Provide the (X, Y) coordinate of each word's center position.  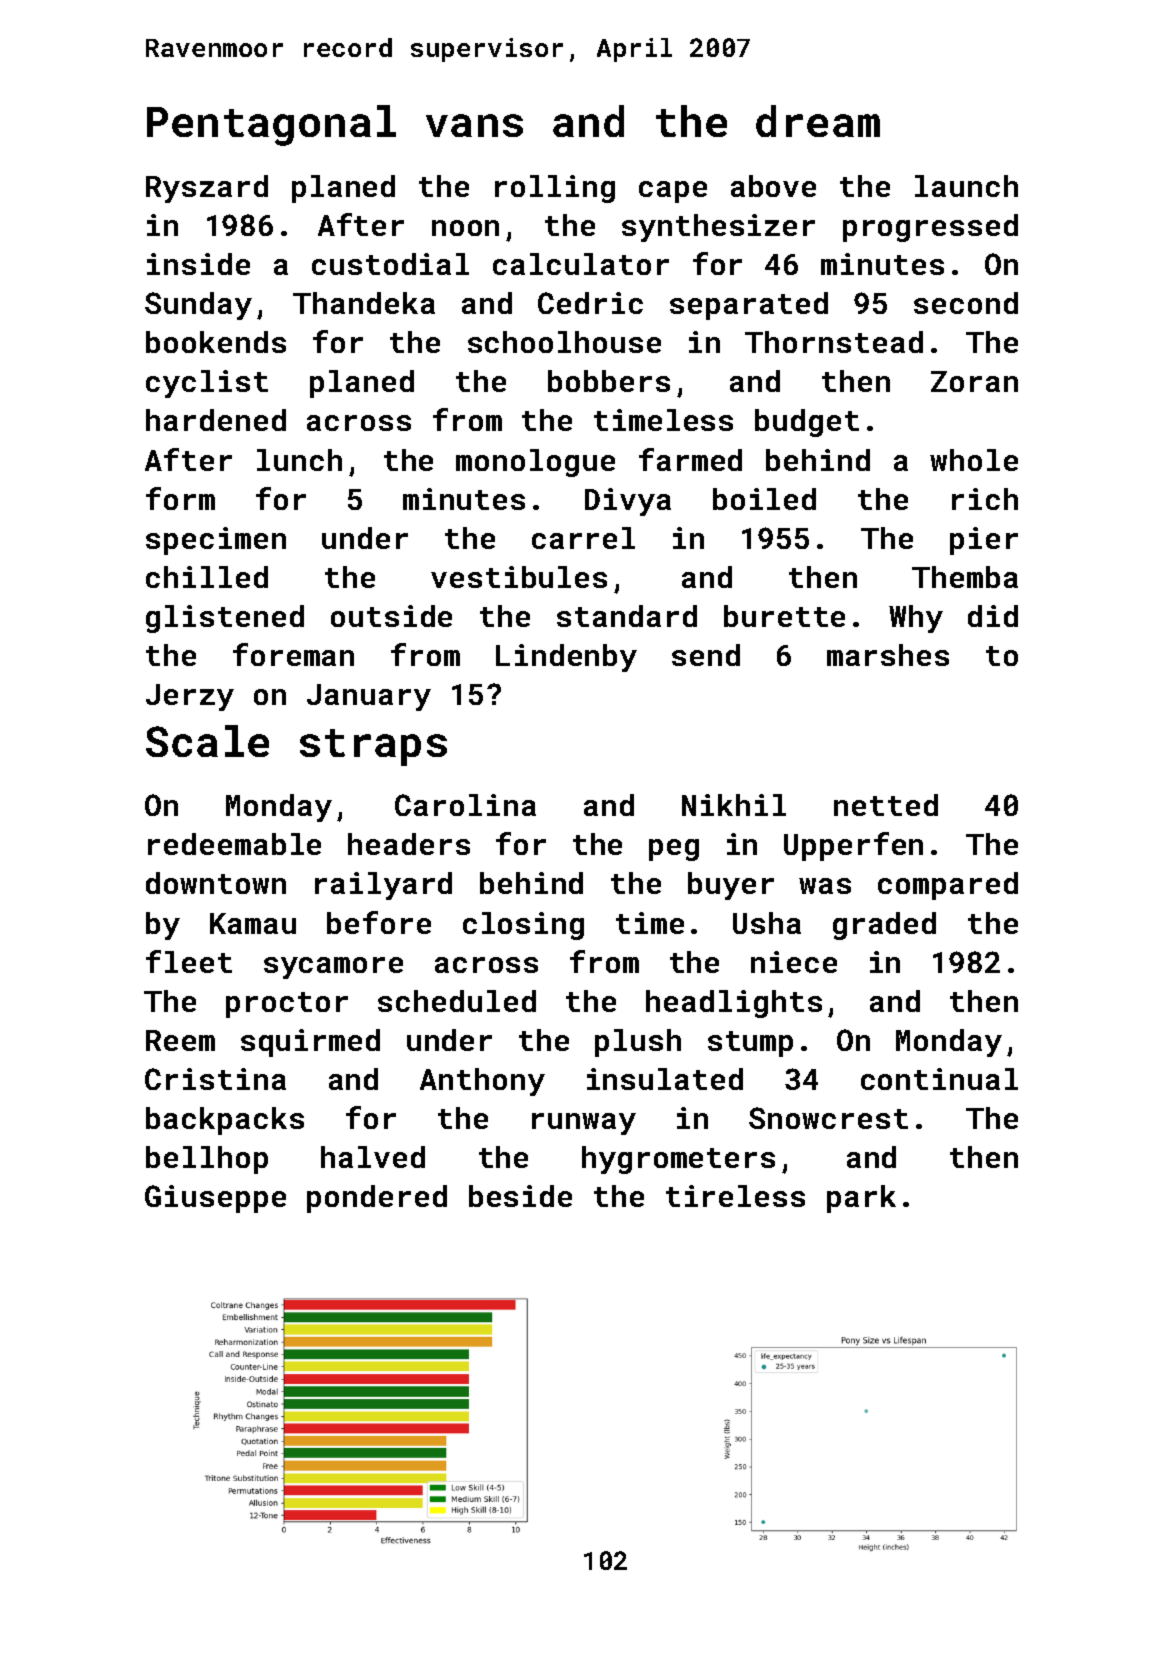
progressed (930, 228)
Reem (180, 1040)
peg (674, 850)
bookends (216, 342)
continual (939, 1079)
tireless (735, 1196)
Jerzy (190, 697)
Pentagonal (271, 125)
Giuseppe (215, 1199)
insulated (665, 1079)
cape (673, 192)
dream (818, 121)
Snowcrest (828, 1118)
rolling (555, 189)
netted (886, 805)
